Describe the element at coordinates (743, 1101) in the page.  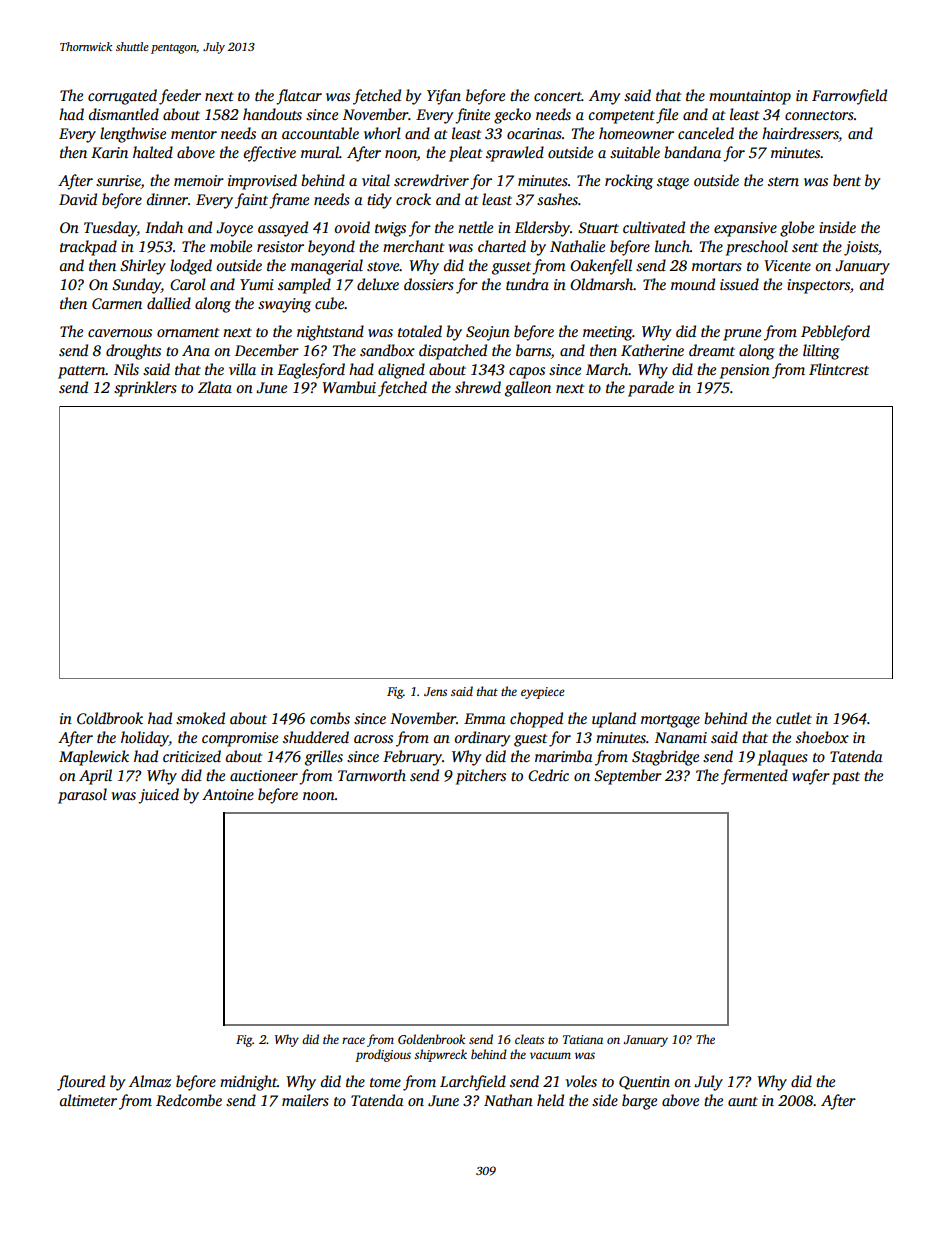
I see `aunt` at that location.
